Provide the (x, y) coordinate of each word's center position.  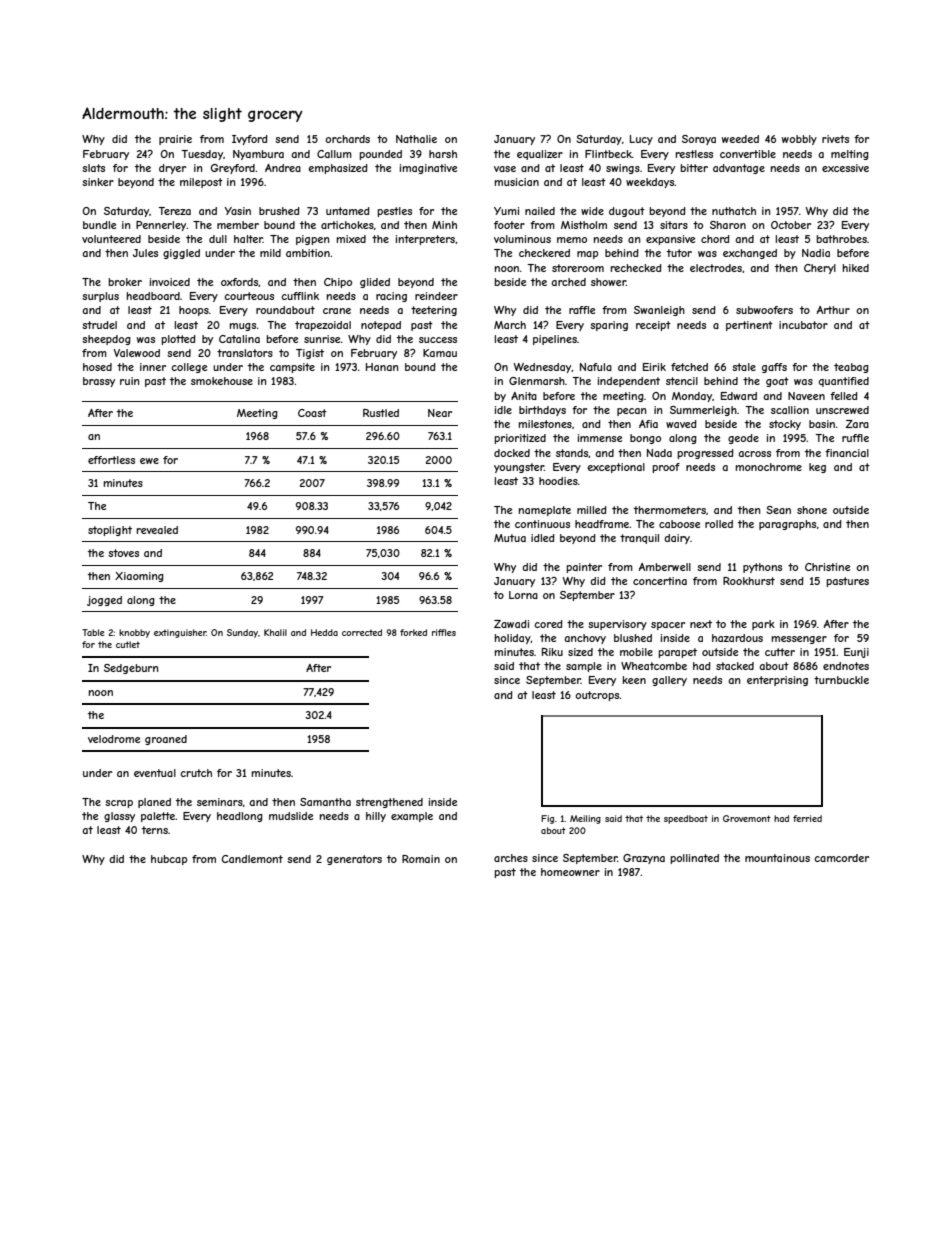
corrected (362, 632)
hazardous (737, 638)
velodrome (114, 739)
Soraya (699, 140)
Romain (421, 859)
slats (93, 168)
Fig (547, 819)
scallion (790, 410)
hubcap (169, 860)
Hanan (382, 367)
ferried (807, 818)
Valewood (136, 353)
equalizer (540, 155)
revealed (157, 530)
